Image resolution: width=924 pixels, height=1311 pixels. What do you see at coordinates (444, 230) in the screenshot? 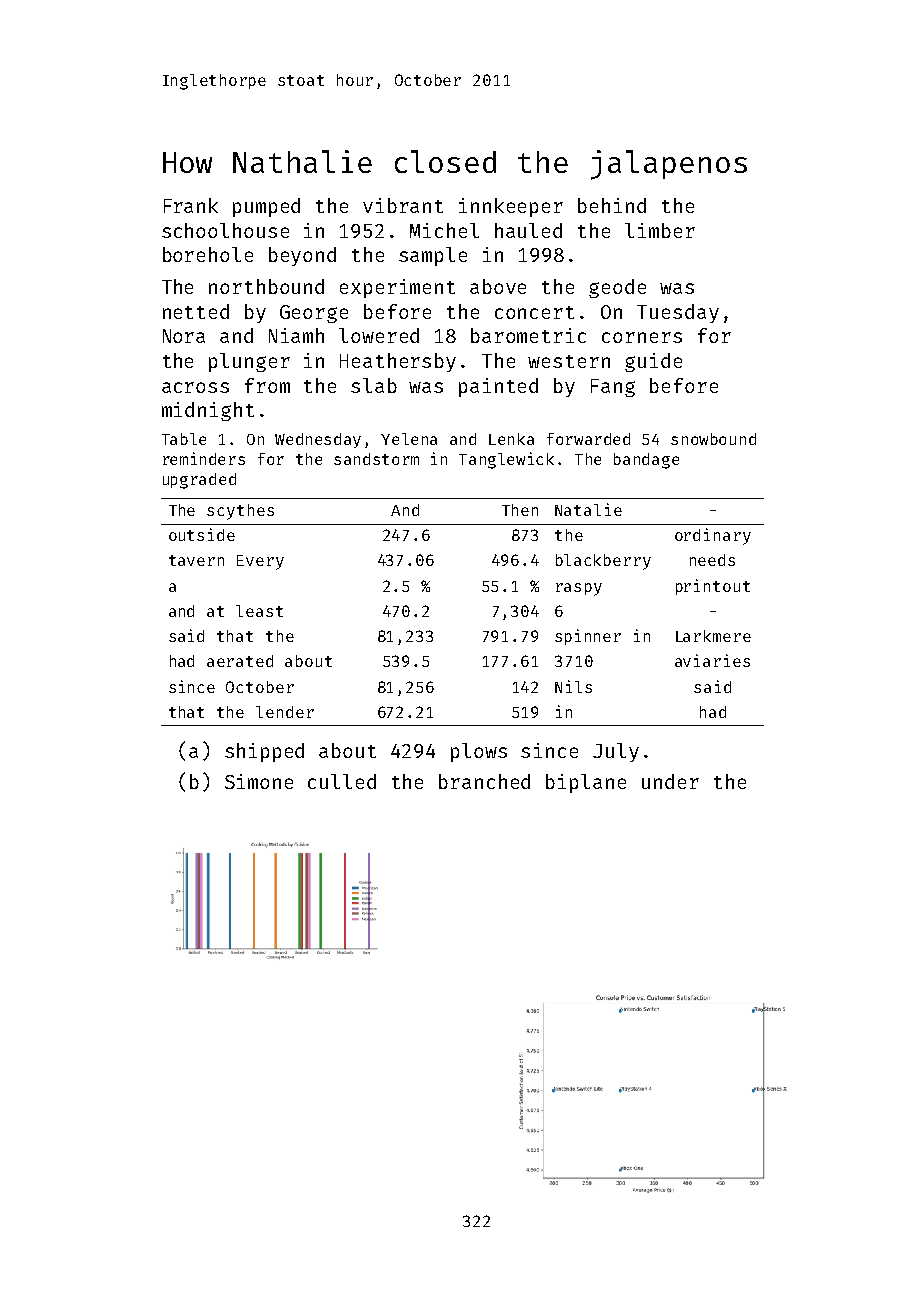
I see `Michel` at bounding box center [444, 230].
